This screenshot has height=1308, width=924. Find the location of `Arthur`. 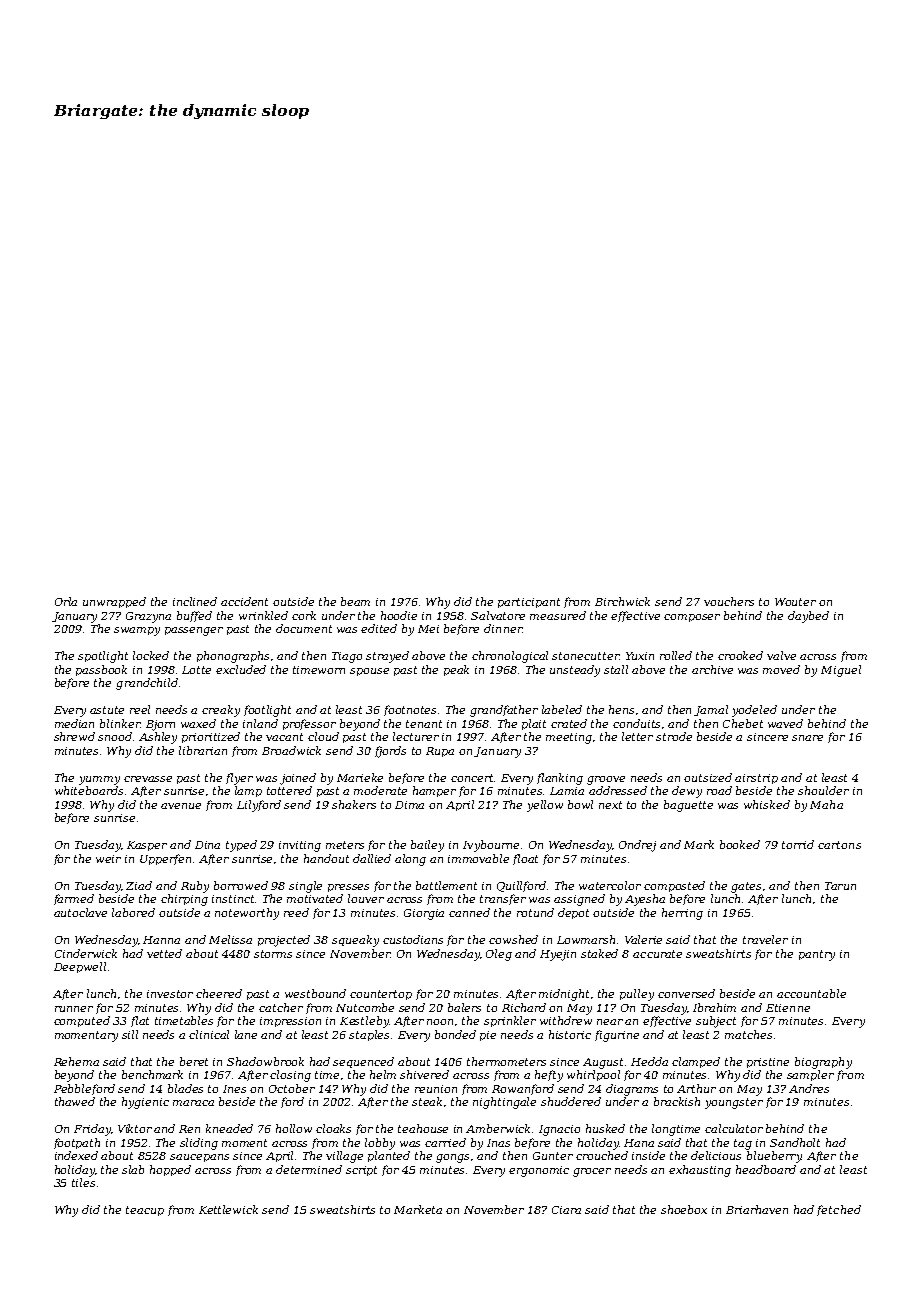

Arthur is located at coordinates (696, 1088).
